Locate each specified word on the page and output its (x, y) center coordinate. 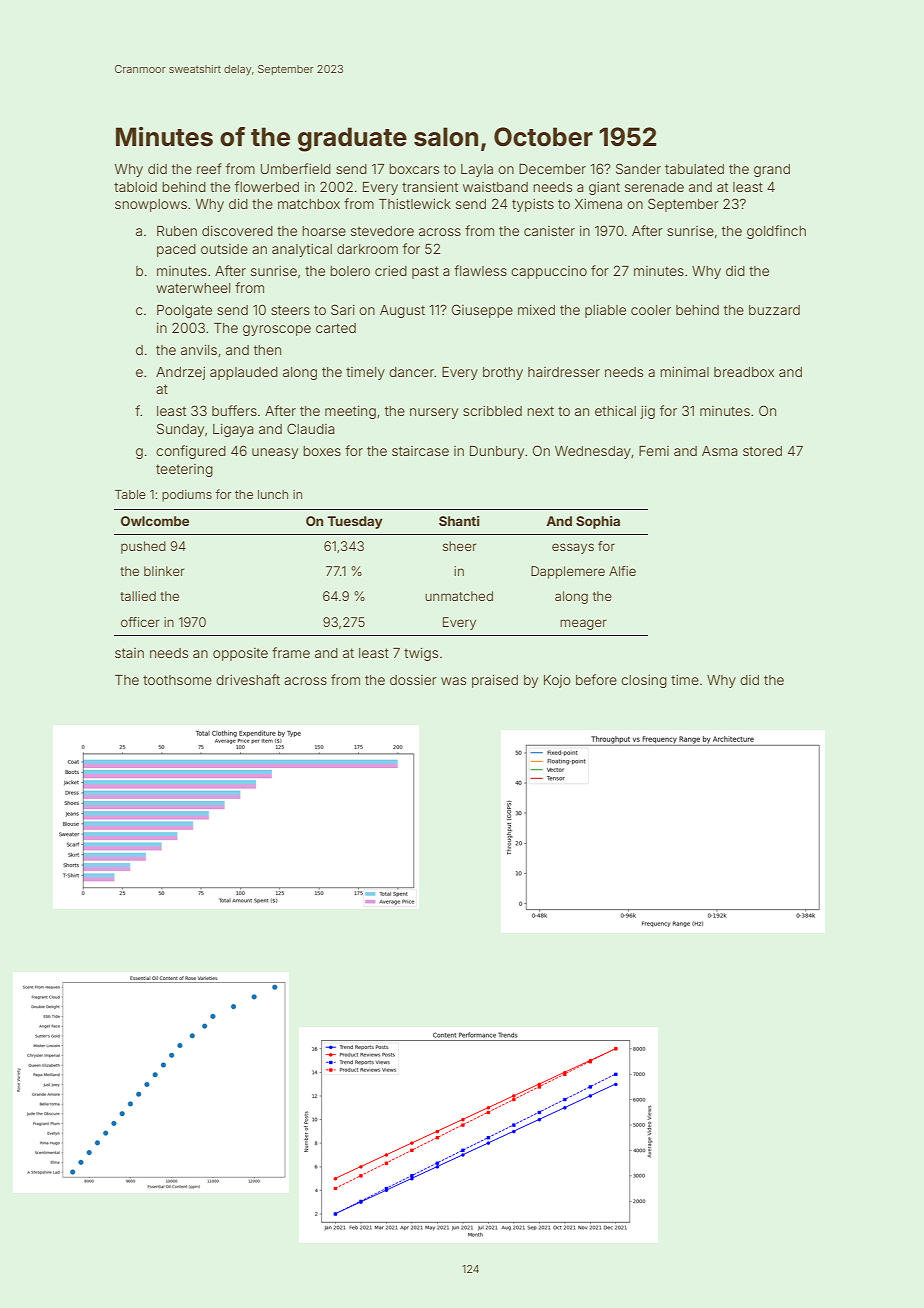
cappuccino (549, 272)
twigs (421, 654)
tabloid (135, 187)
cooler (651, 310)
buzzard (774, 310)
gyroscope (277, 330)
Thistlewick (415, 204)
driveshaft (248, 679)
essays (573, 548)
